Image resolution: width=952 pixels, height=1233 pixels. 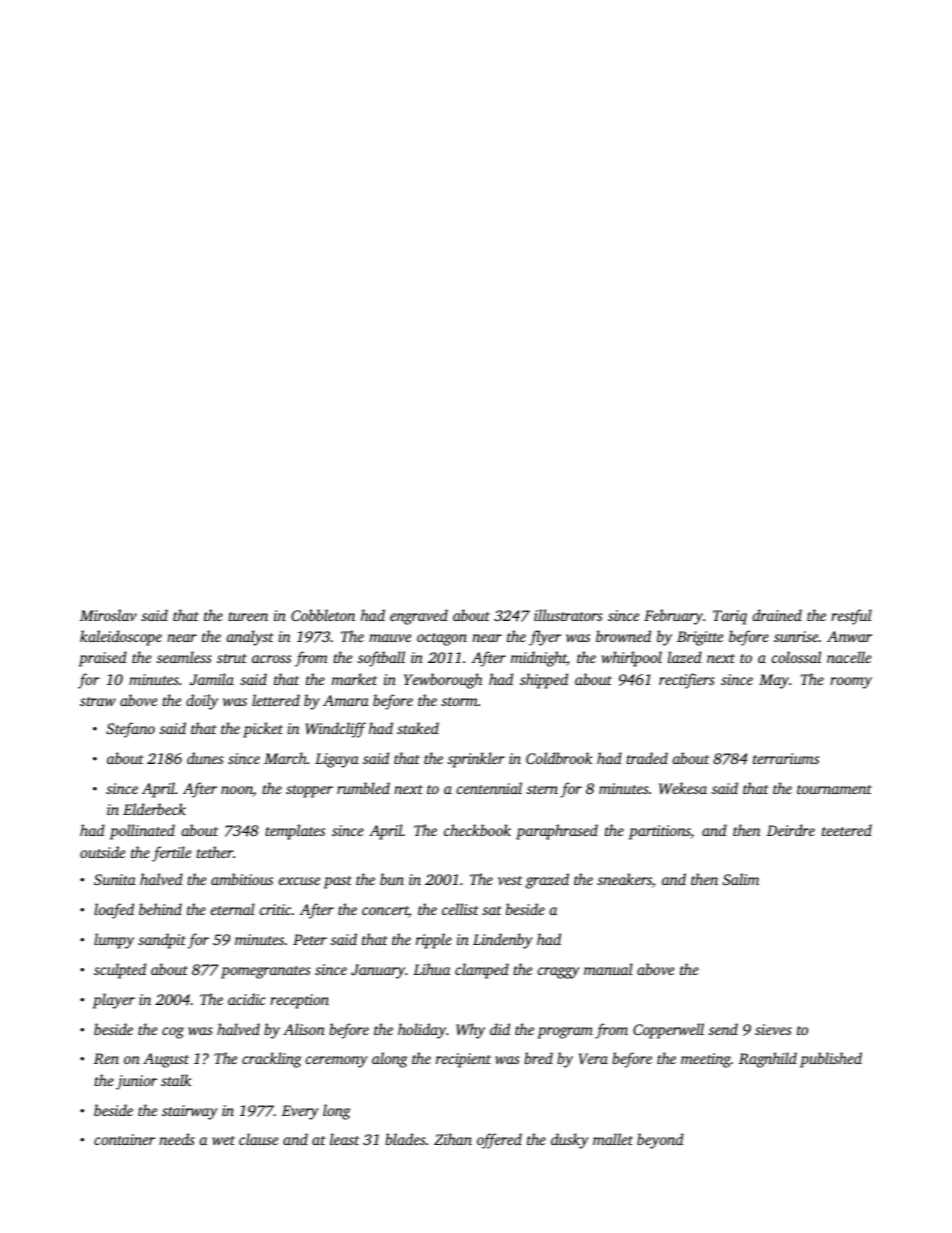 What do you see at coordinates (248, 616) in the screenshot?
I see `tureen` at bounding box center [248, 616].
